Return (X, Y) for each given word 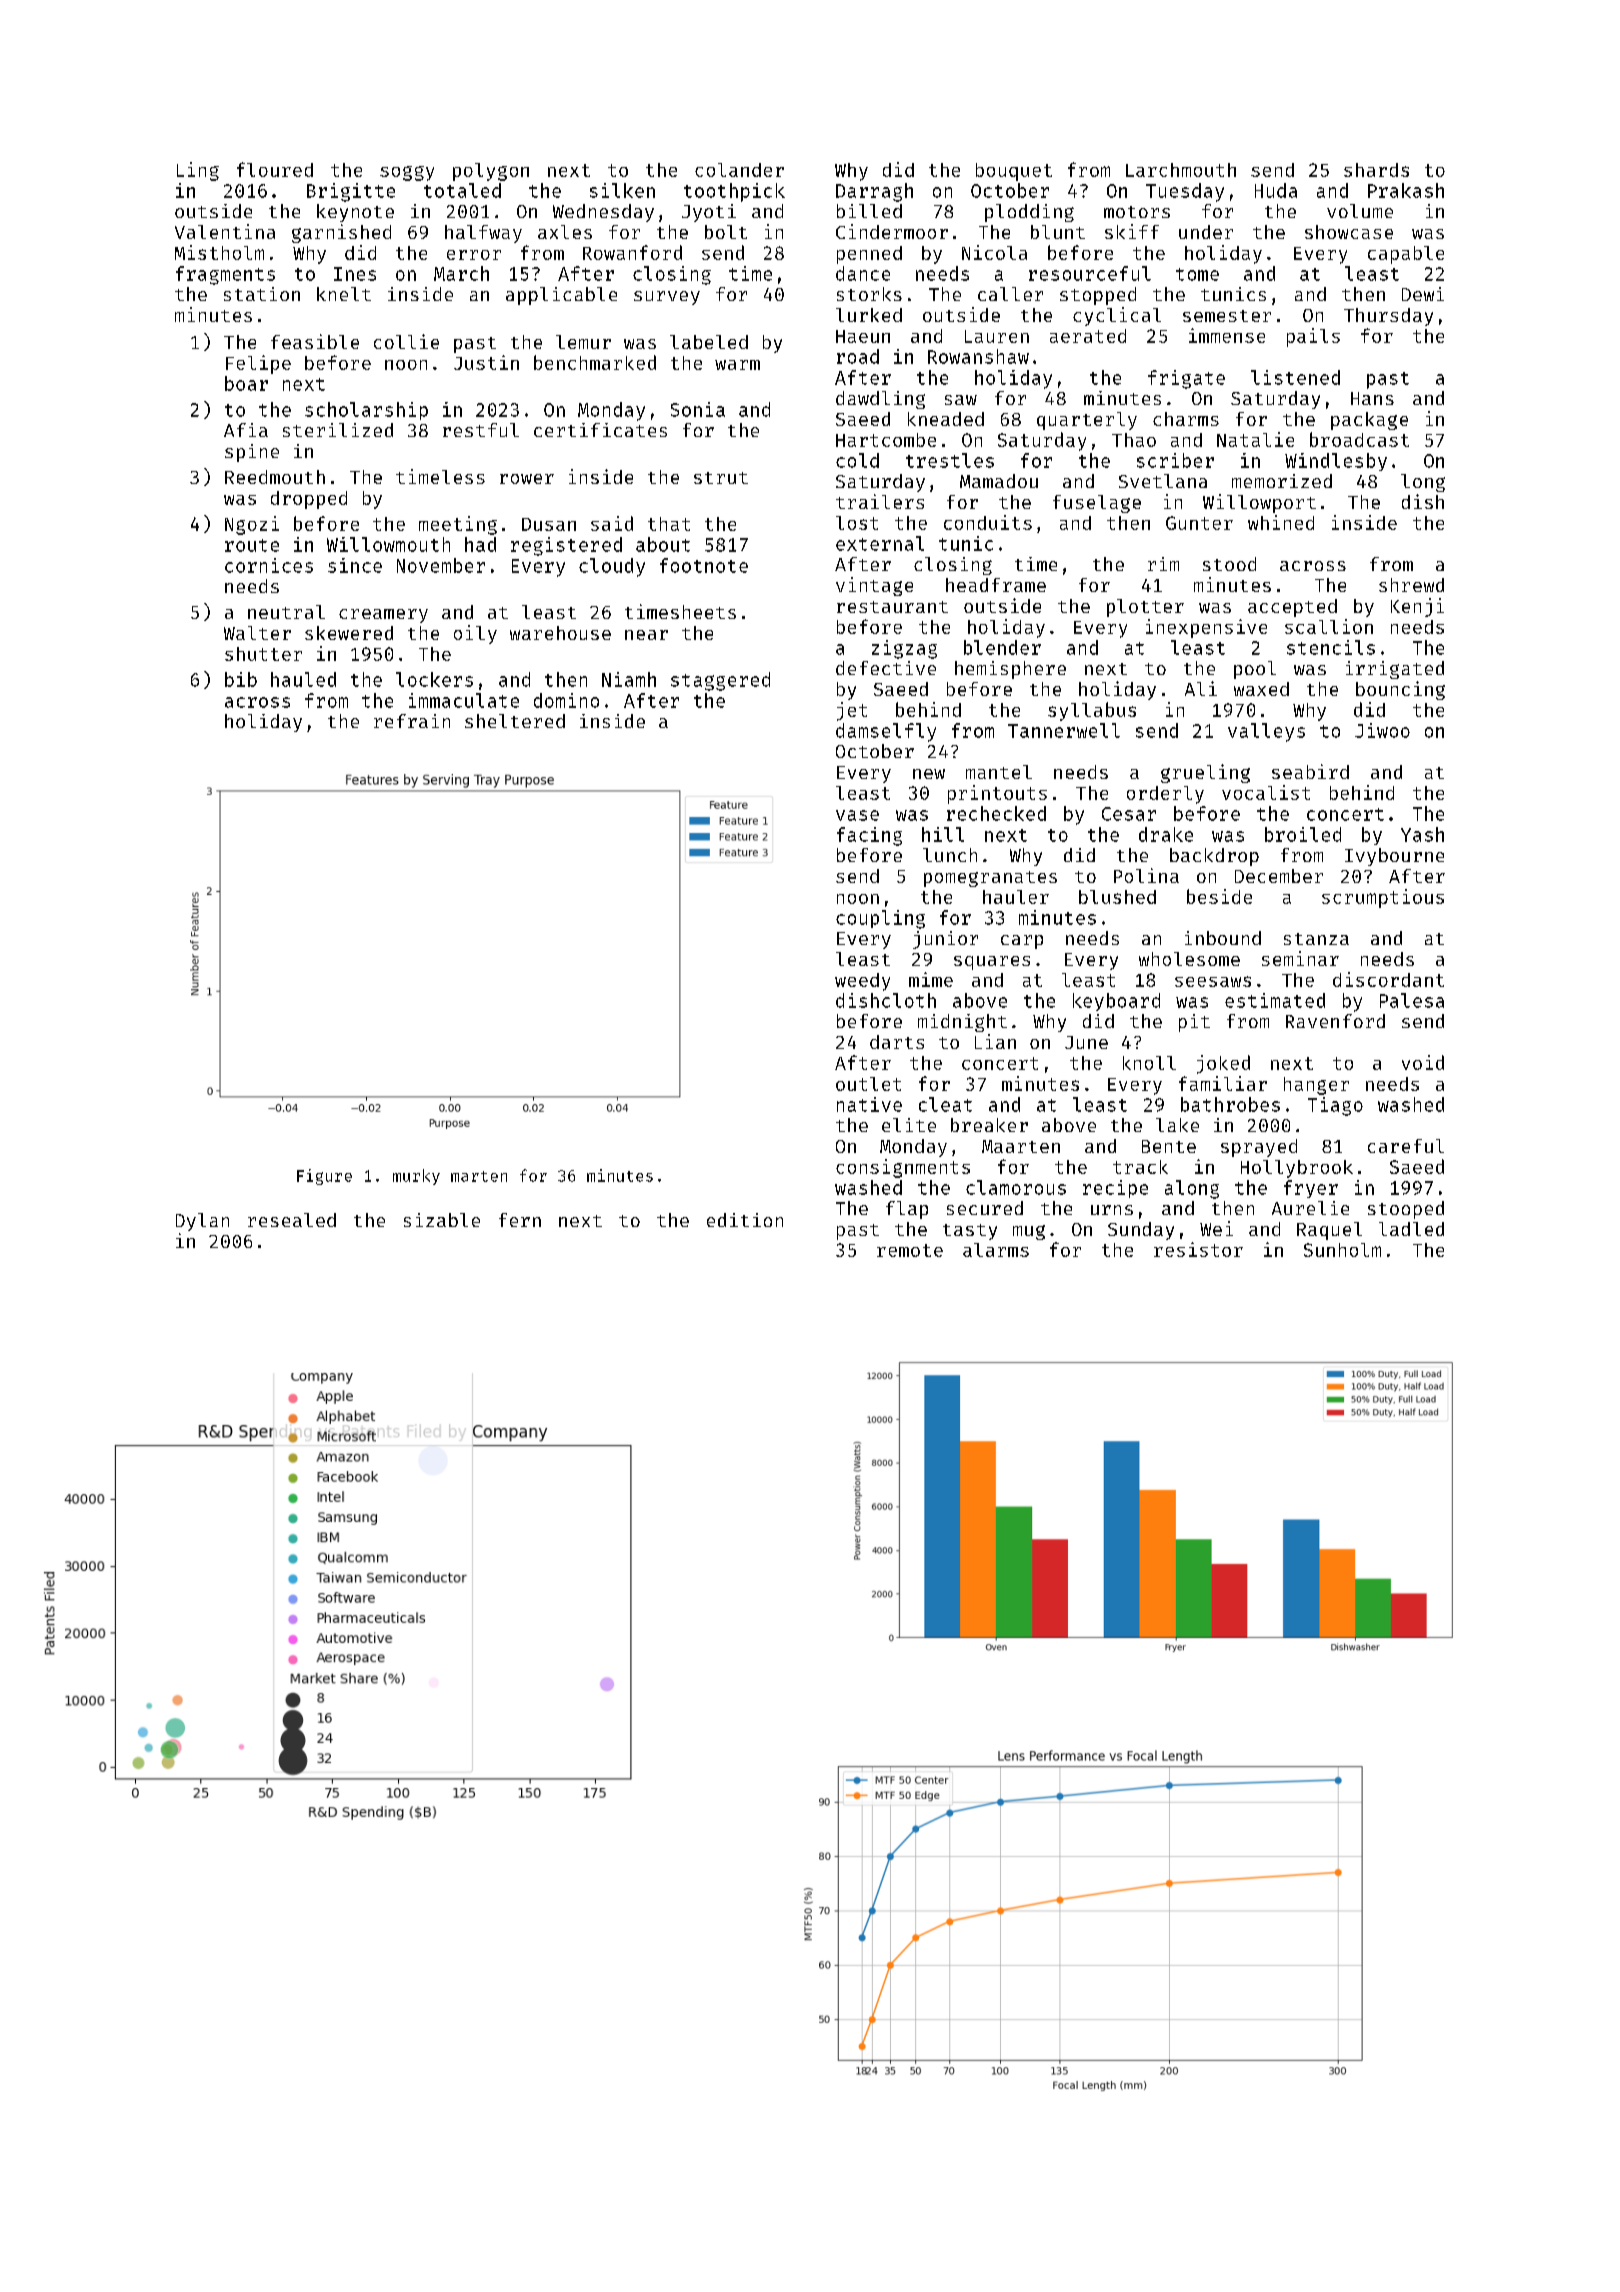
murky (416, 1177)
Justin (486, 362)
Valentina (225, 231)
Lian (995, 1041)
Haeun (863, 336)
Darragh (874, 192)
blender (1002, 647)
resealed (292, 1220)
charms (1186, 419)
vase (857, 815)
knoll (1149, 1063)
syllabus (1092, 711)
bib (241, 679)
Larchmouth (1181, 170)
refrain (412, 721)
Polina (1146, 875)
